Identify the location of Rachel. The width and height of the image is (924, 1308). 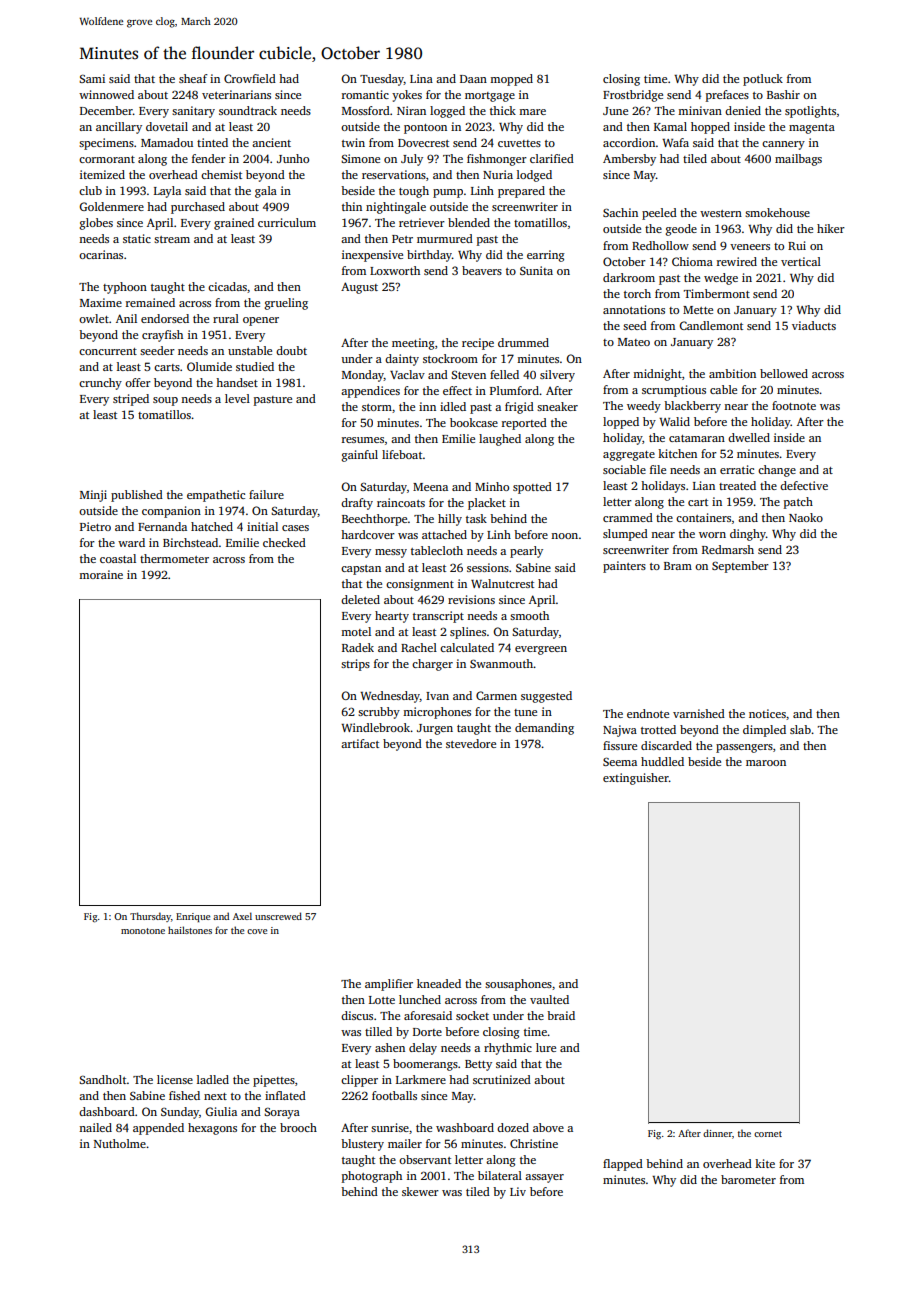
(419, 647).
